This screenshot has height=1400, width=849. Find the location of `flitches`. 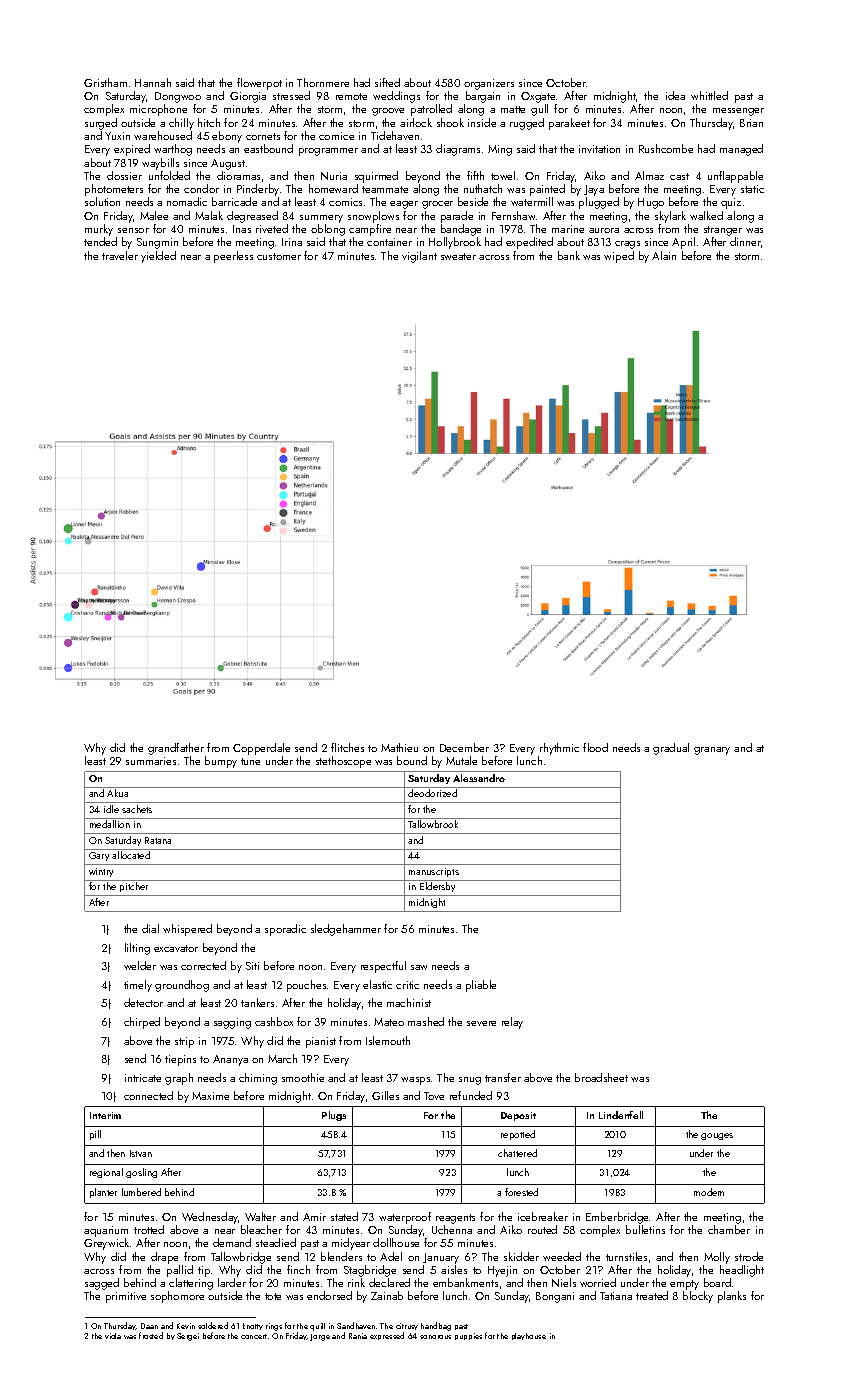

flitches is located at coordinates (347, 747).
